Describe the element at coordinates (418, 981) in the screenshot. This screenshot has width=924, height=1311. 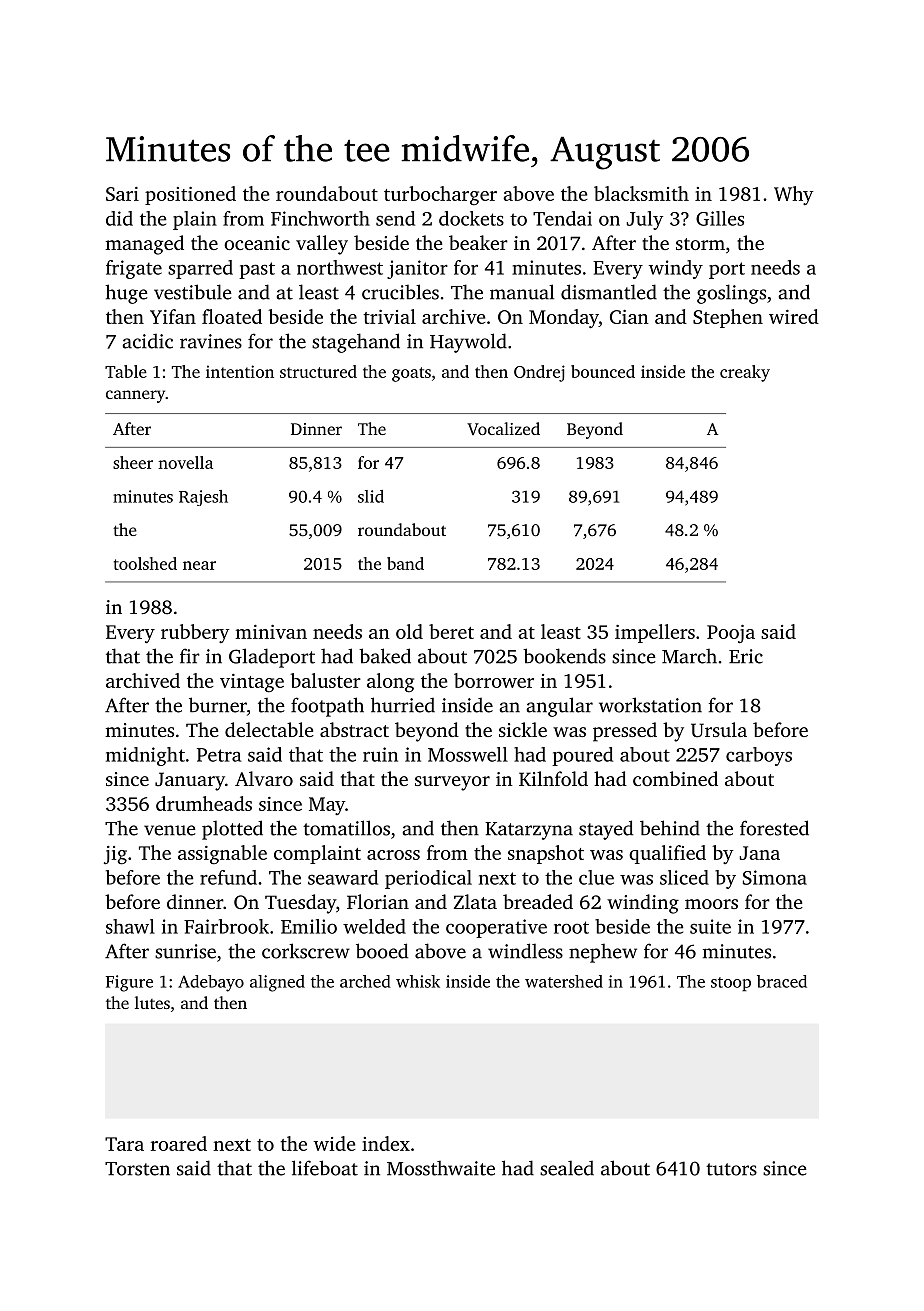
I see `whisk` at that location.
